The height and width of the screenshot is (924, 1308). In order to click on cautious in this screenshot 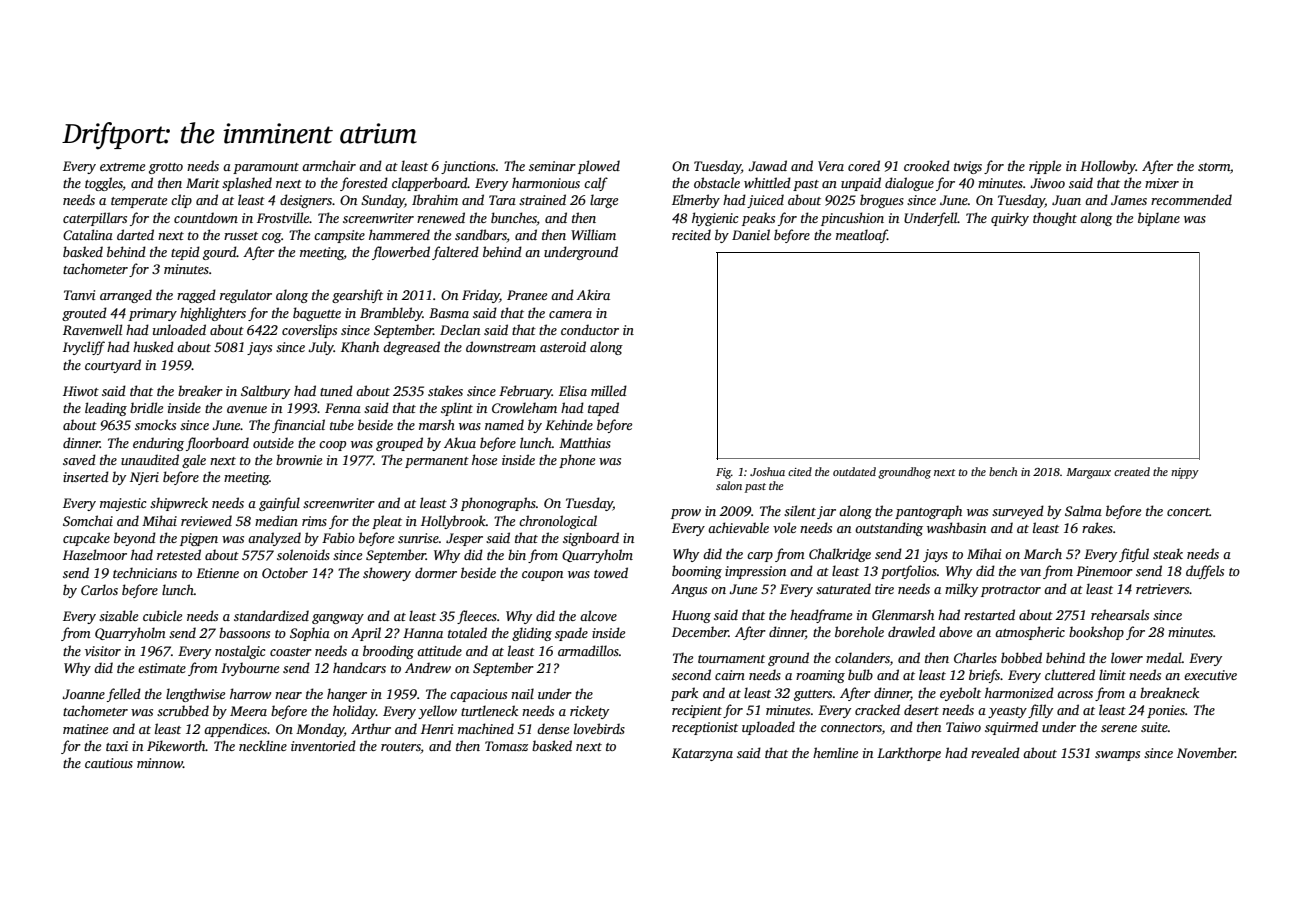, I will do `click(109, 763)`.
